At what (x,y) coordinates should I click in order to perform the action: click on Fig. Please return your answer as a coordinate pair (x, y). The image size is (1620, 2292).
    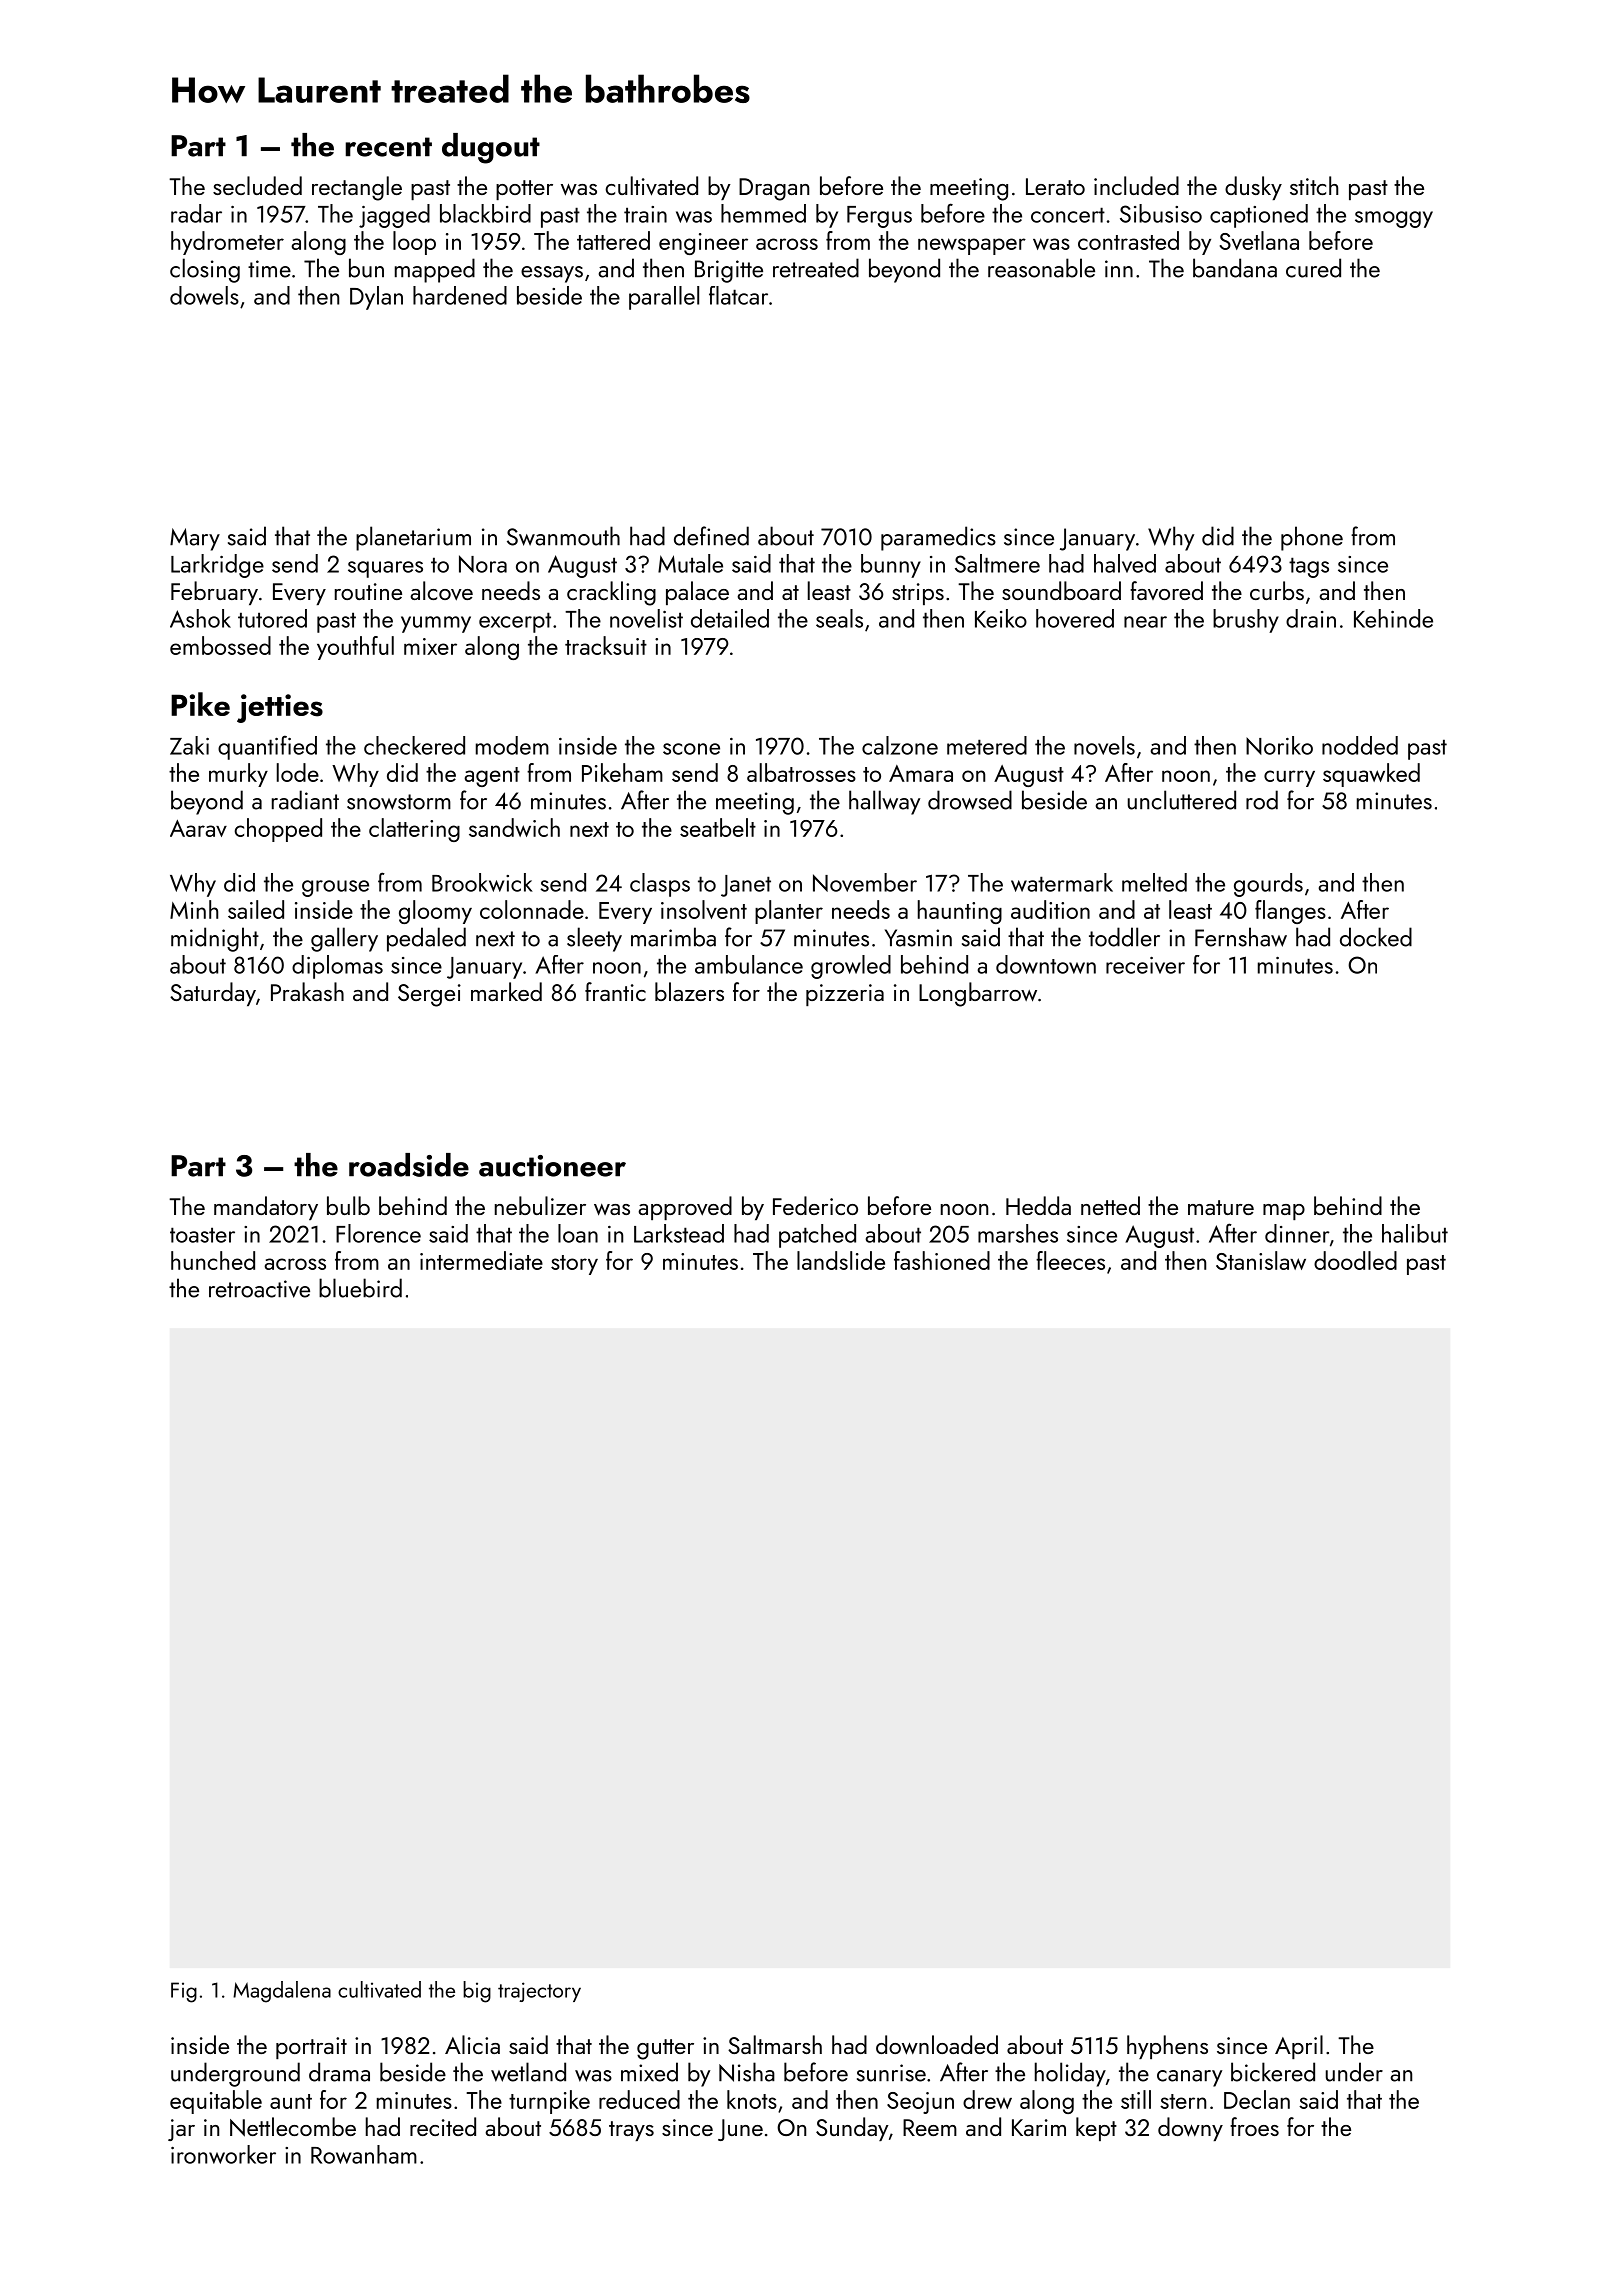
    Looking at the image, I should click on (184, 1992).
